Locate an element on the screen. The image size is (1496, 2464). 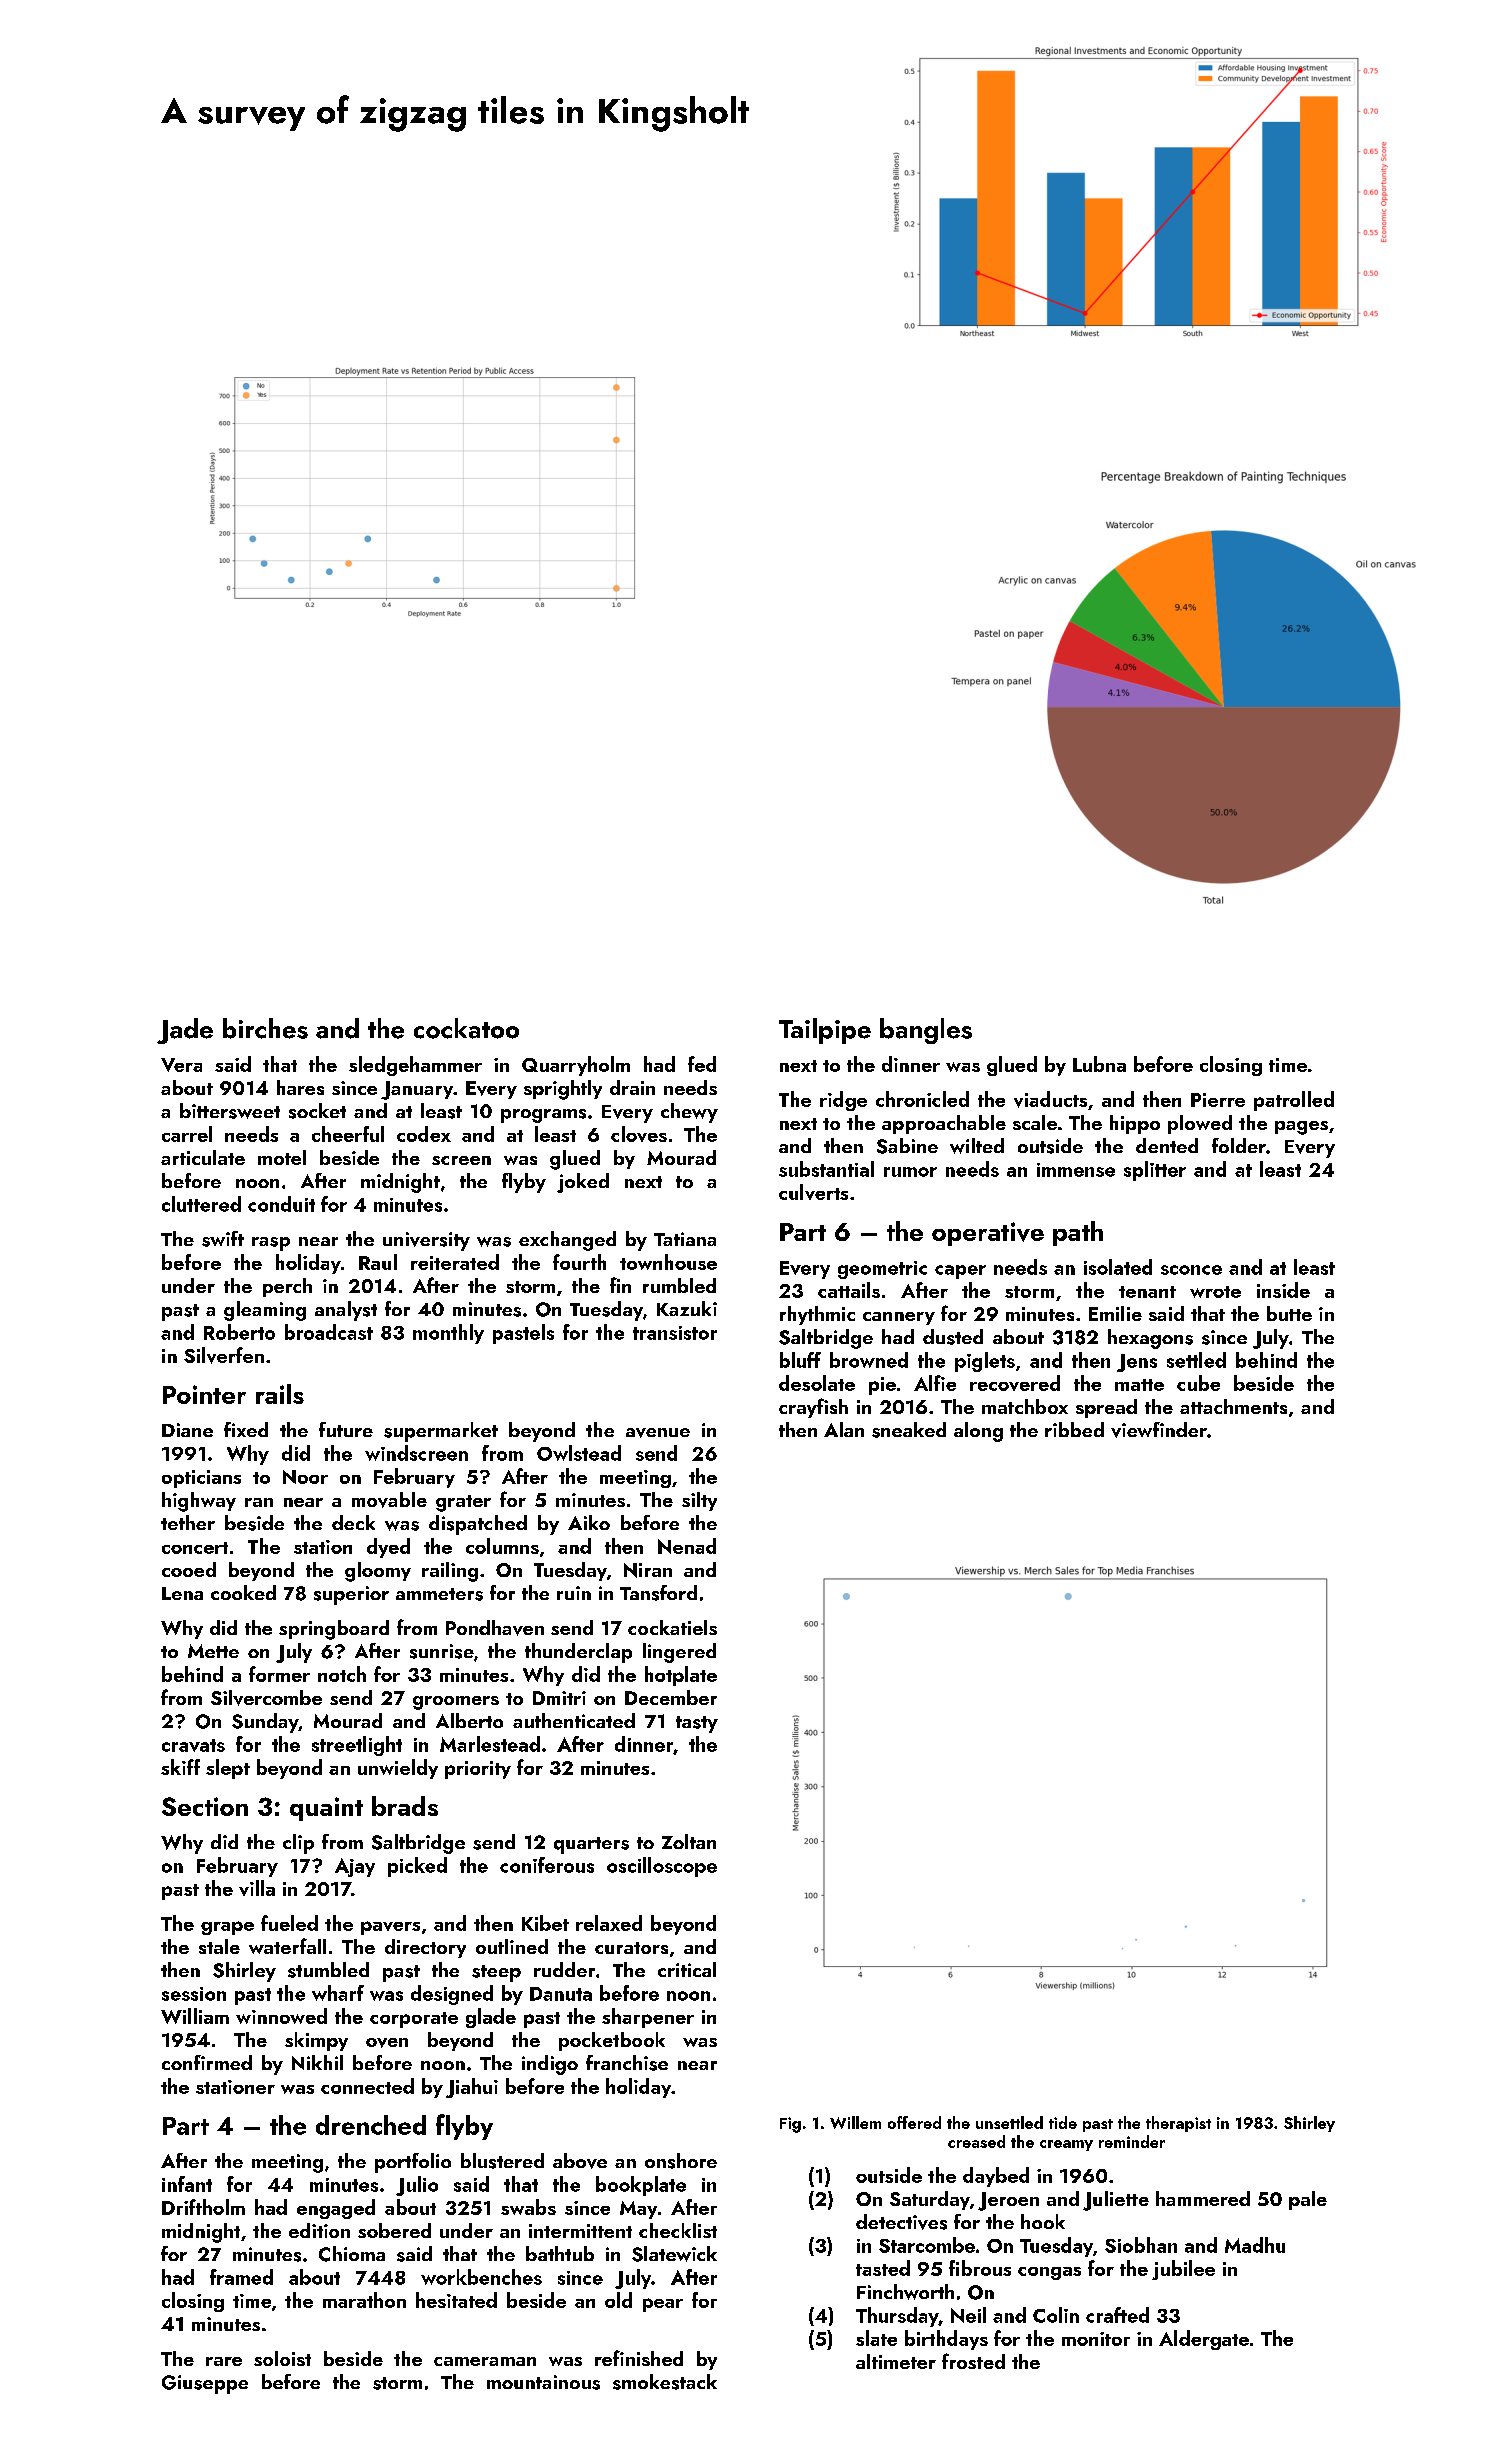
pear is located at coordinates (663, 2305).
